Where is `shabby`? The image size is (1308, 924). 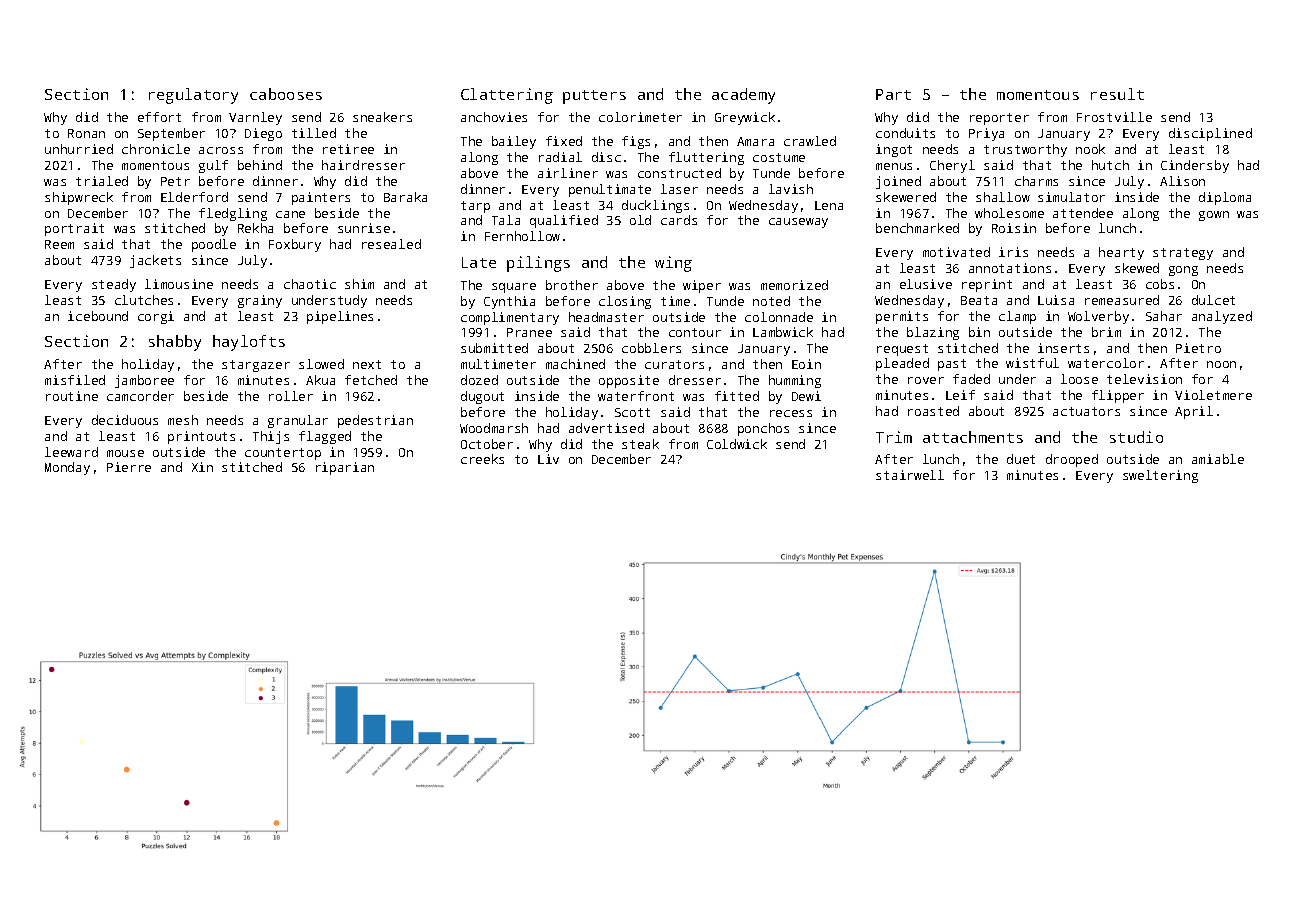 shabby is located at coordinates (175, 343).
